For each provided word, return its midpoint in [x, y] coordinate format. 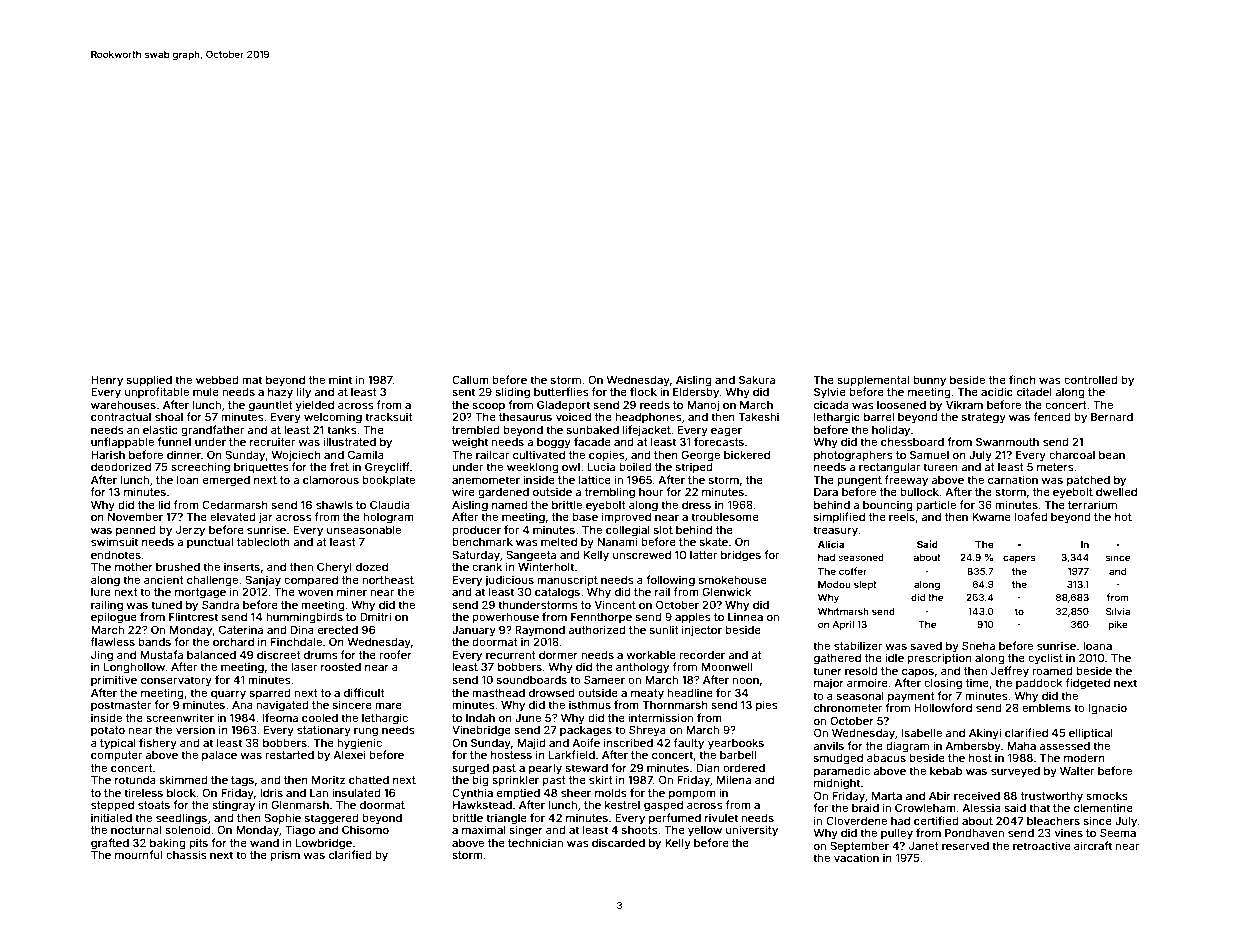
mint [340, 379]
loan [188, 480]
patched [1088, 481]
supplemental [873, 381]
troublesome [725, 517]
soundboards [532, 680]
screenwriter [180, 717]
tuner [827, 671]
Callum [470, 379]
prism [285, 856]
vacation [856, 857]
